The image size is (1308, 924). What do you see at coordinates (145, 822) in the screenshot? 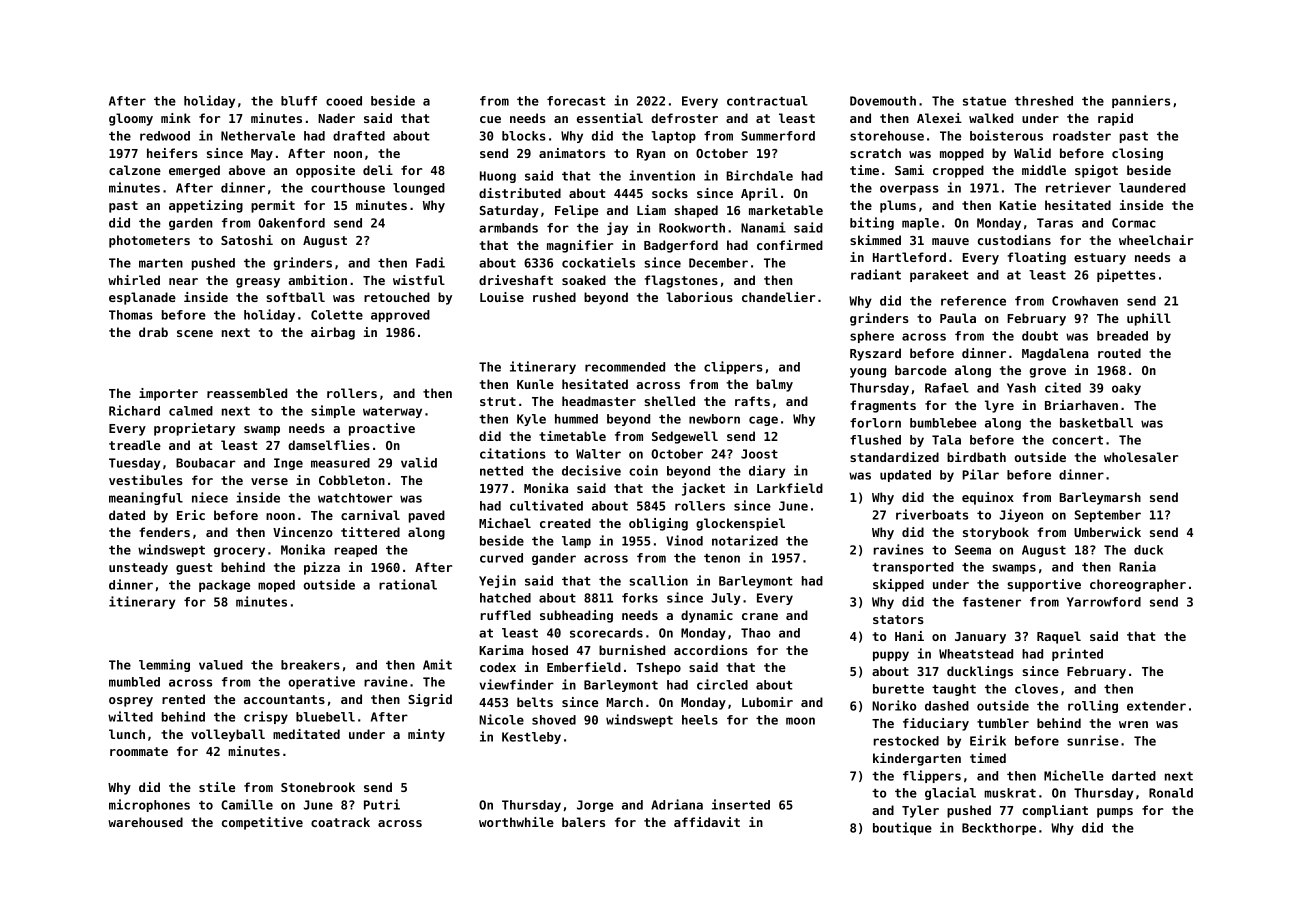
I see `warehoused` at bounding box center [145, 822].
